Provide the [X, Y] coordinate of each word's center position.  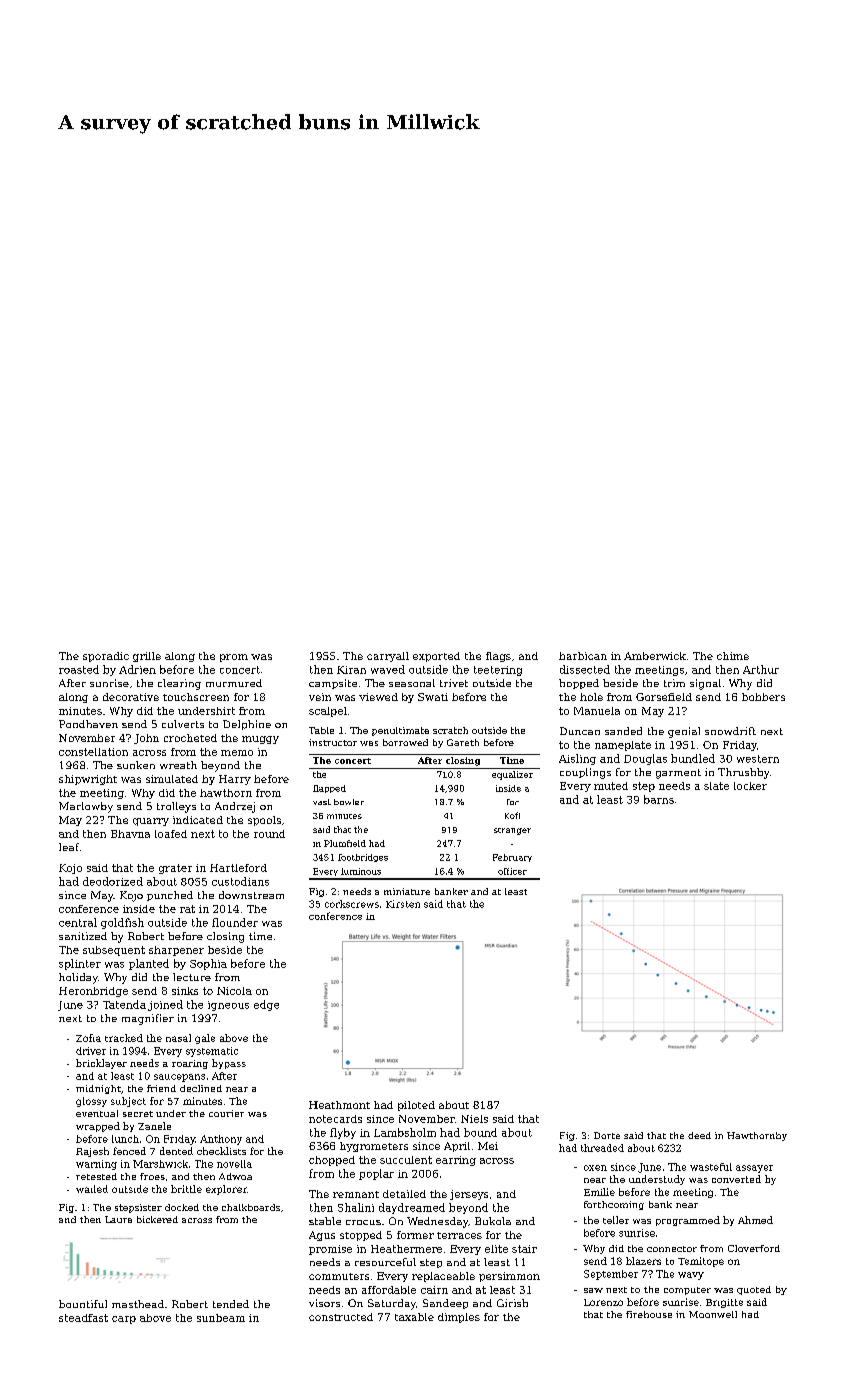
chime [733, 656]
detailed [404, 1194]
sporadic [106, 657]
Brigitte [724, 1303]
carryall [388, 657]
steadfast [83, 1318]
